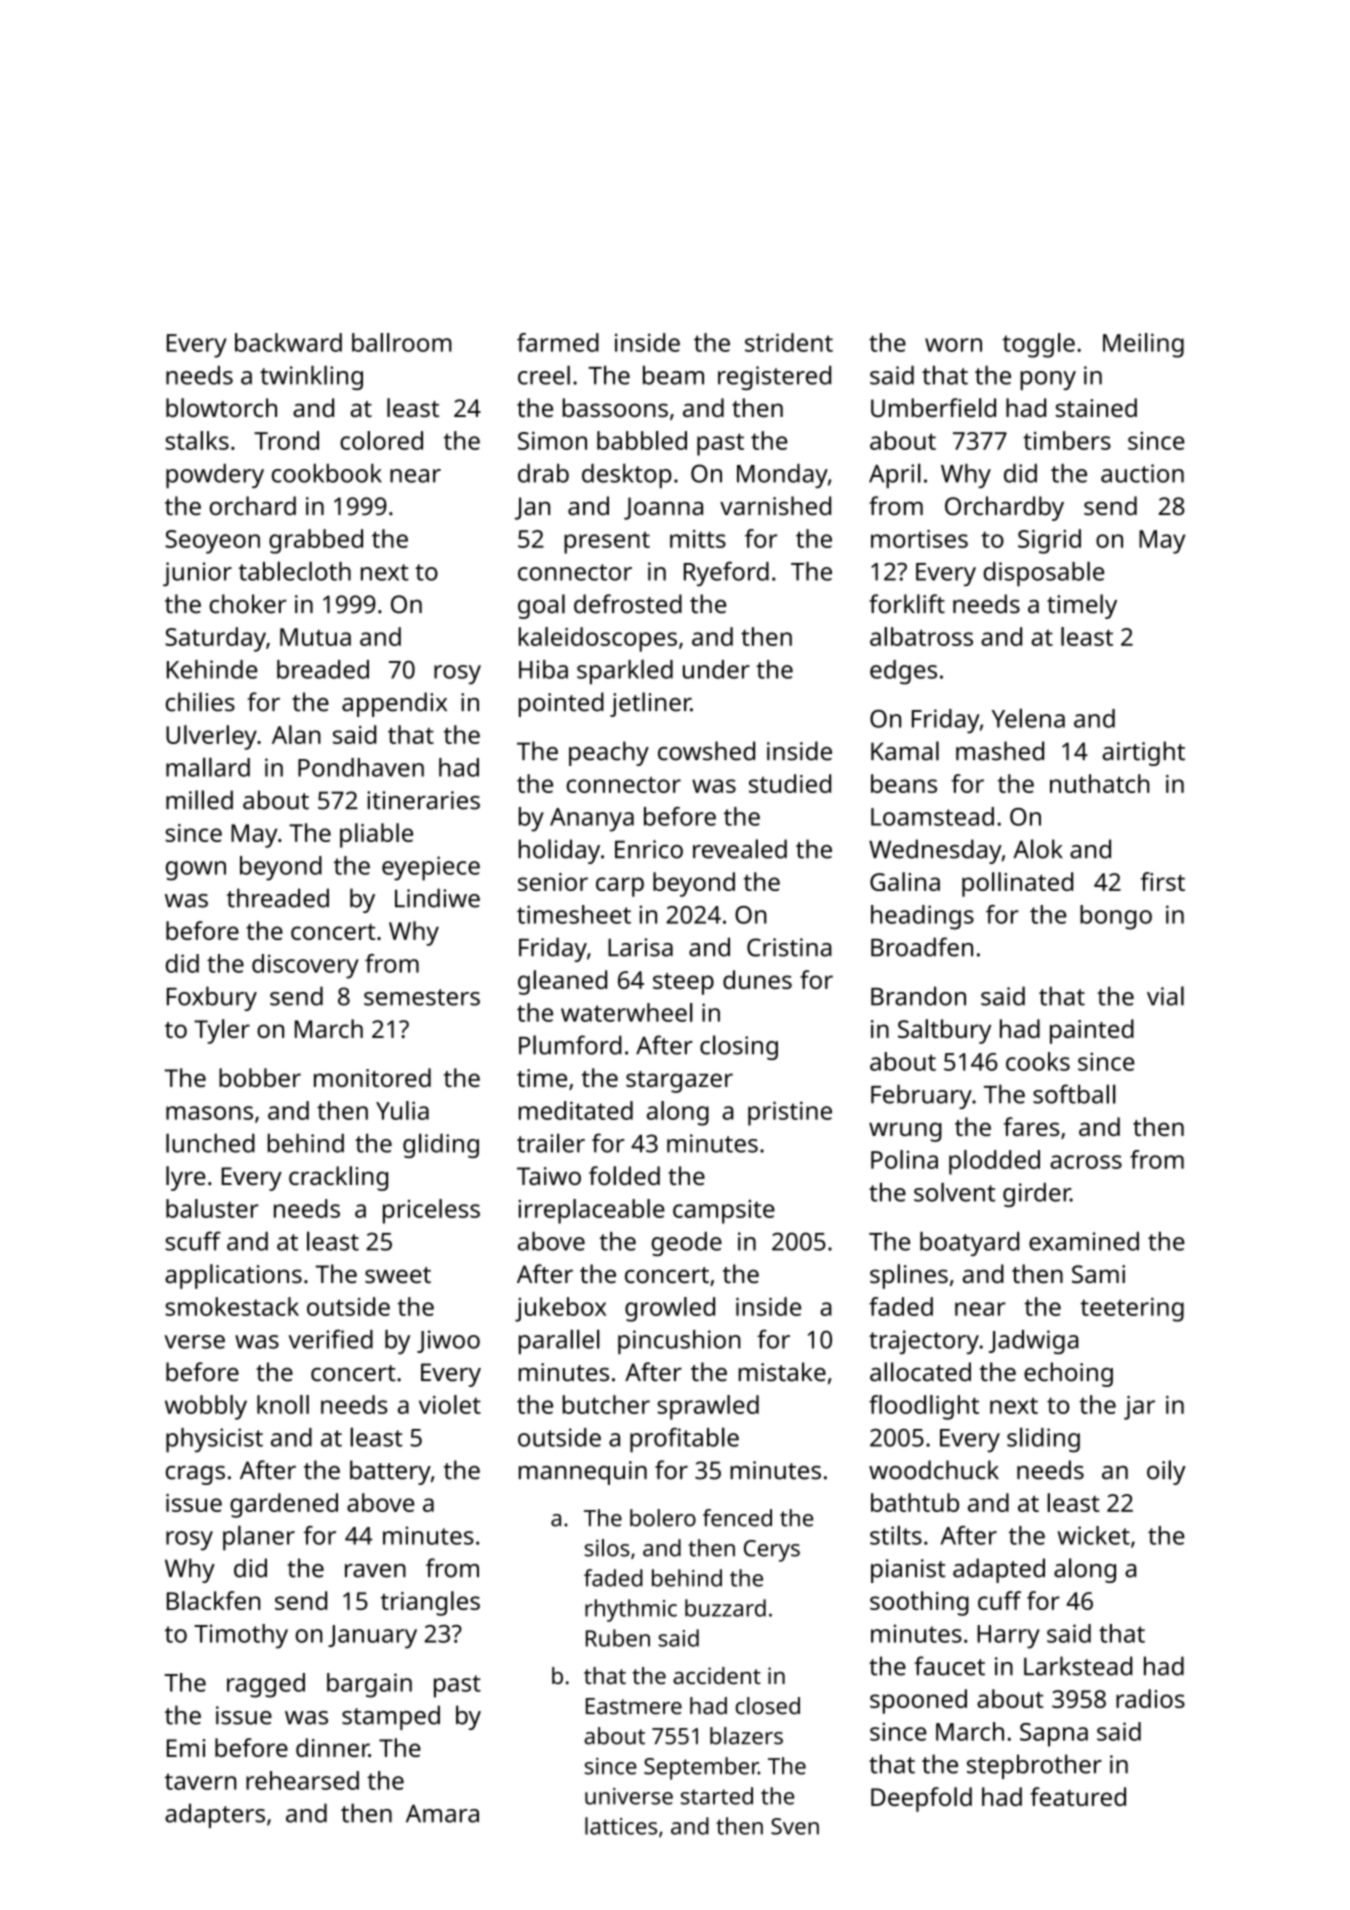  Describe the element at coordinates (1043, 1440) in the screenshot. I see `sliding` at that location.
